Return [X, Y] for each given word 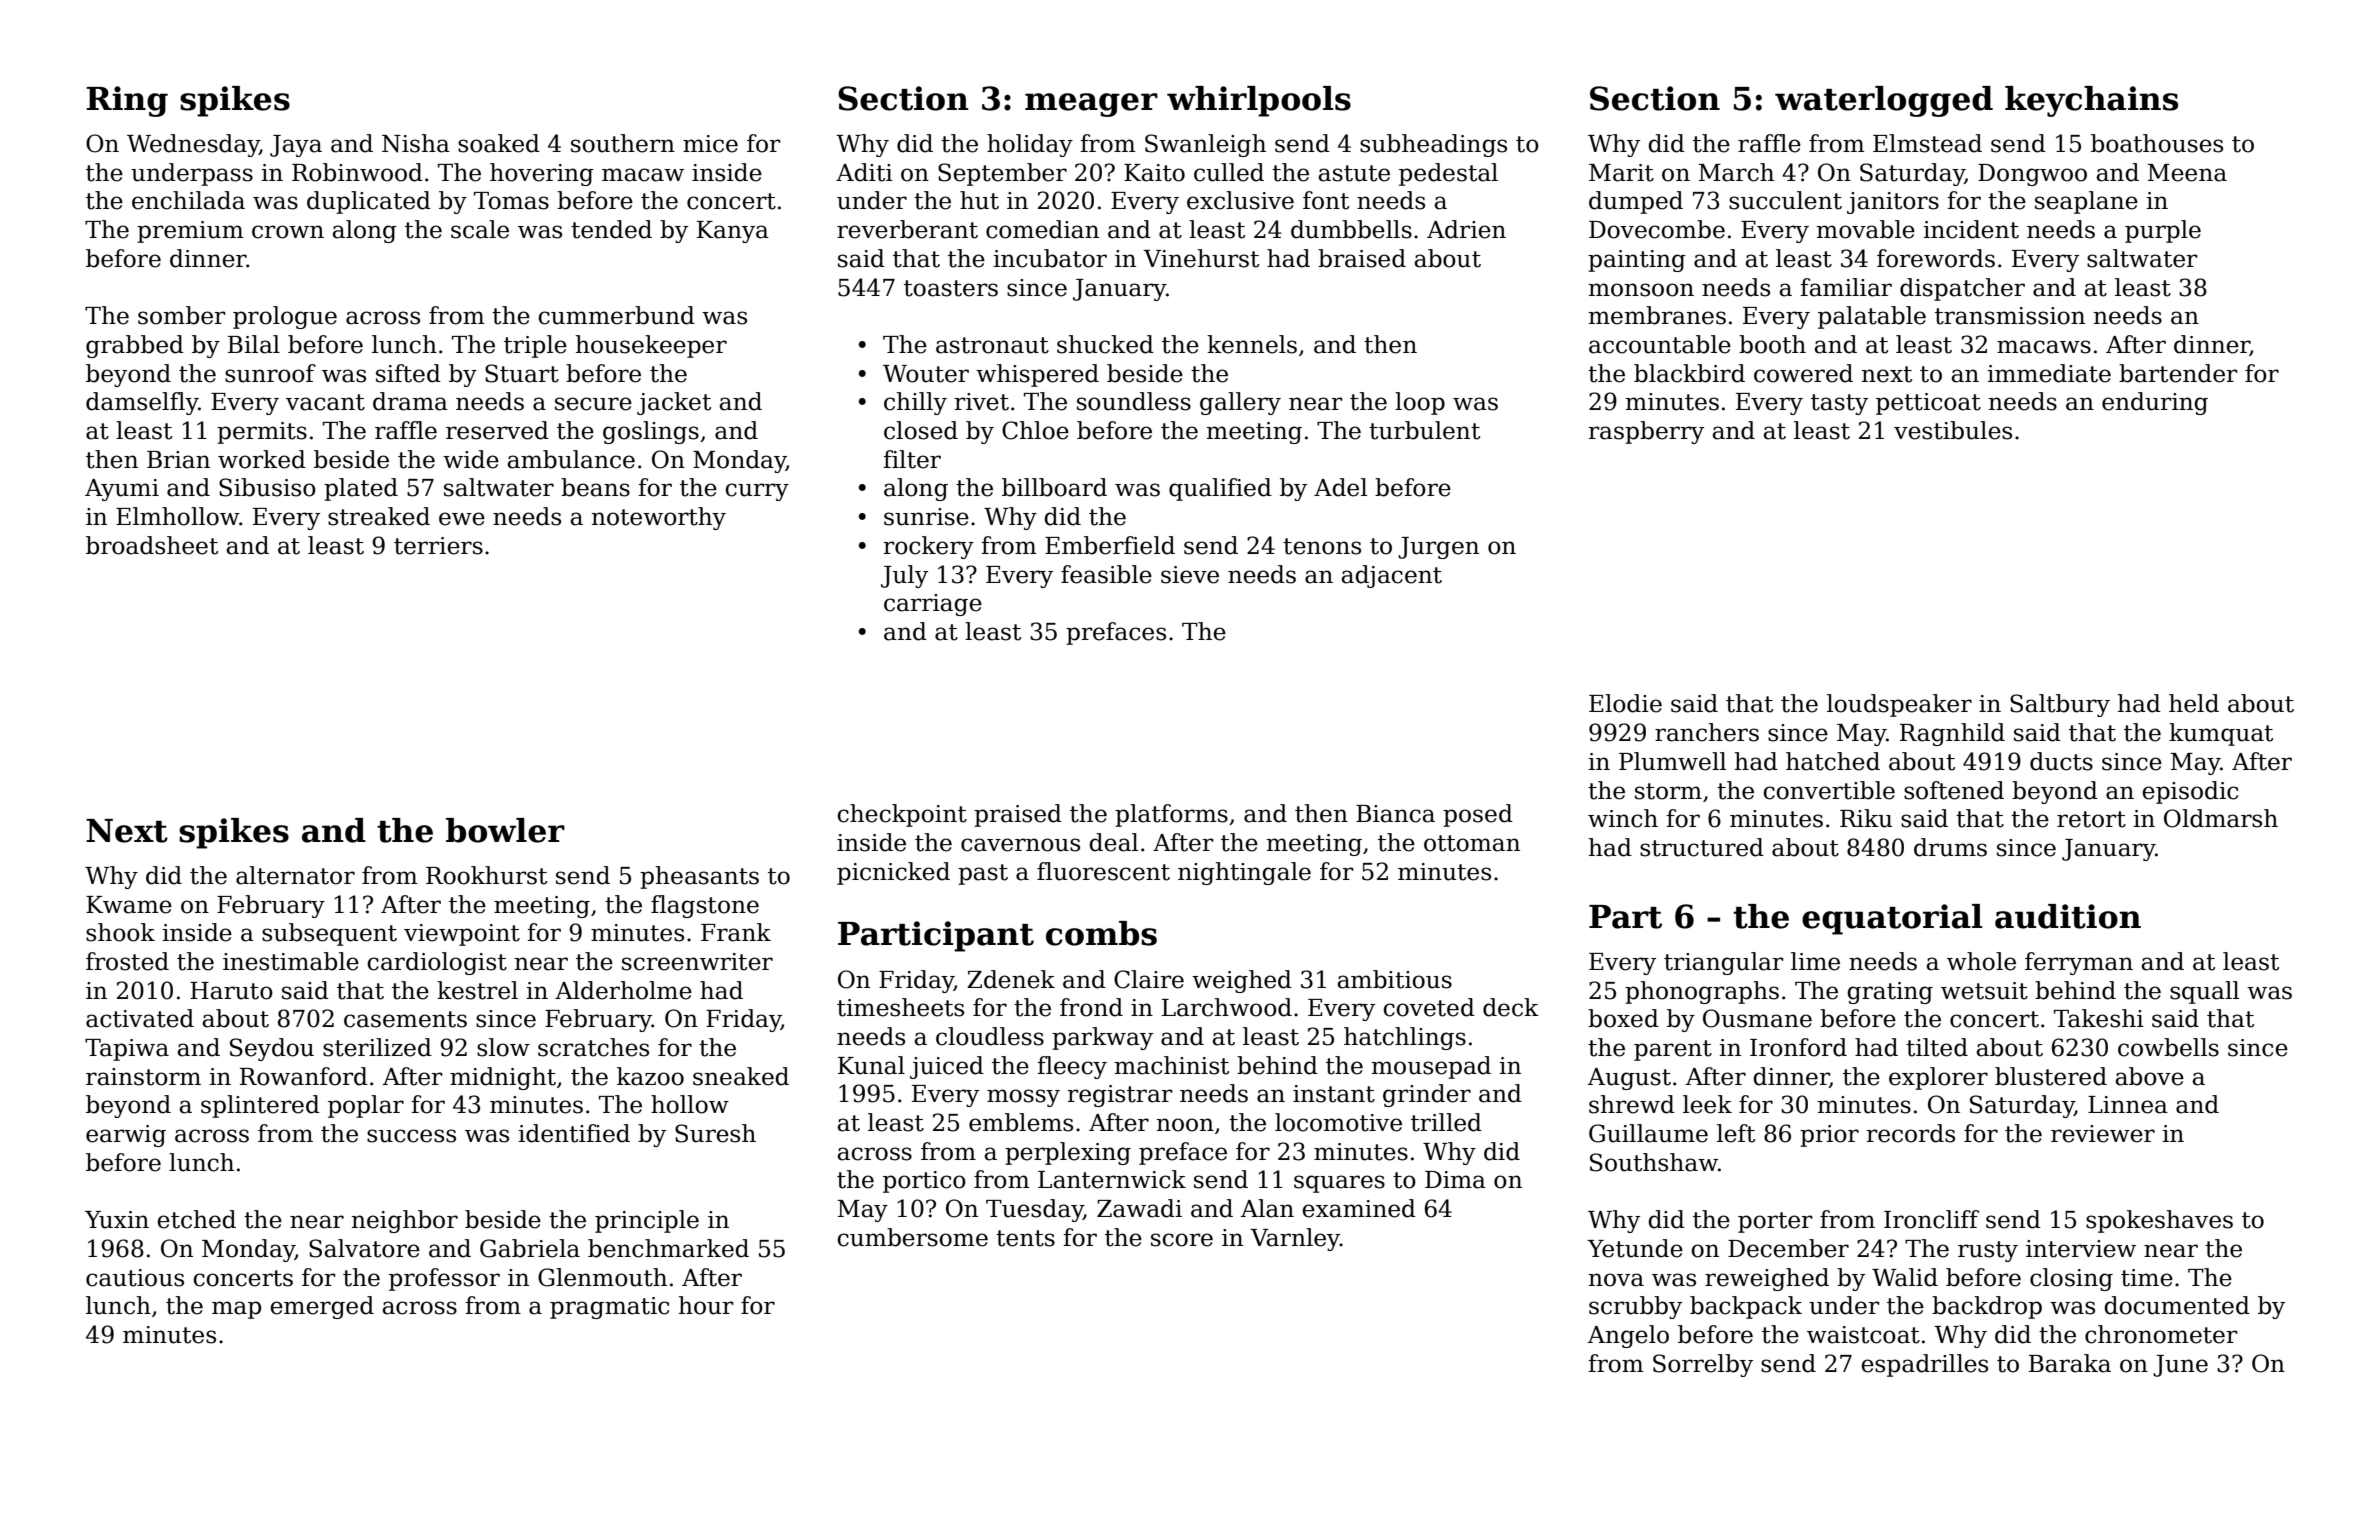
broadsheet [152, 545]
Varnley [1295, 1239]
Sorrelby [1703, 1365]
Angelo [1628, 1336]
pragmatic [609, 1308]
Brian [178, 460]
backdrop [1987, 1307]
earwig [126, 1136]
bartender [2178, 373]
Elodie [1625, 703]
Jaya [296, 146]
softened [1954, 790]
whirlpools [1259, 101]
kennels [1252, 344]
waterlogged [1884, 101]
